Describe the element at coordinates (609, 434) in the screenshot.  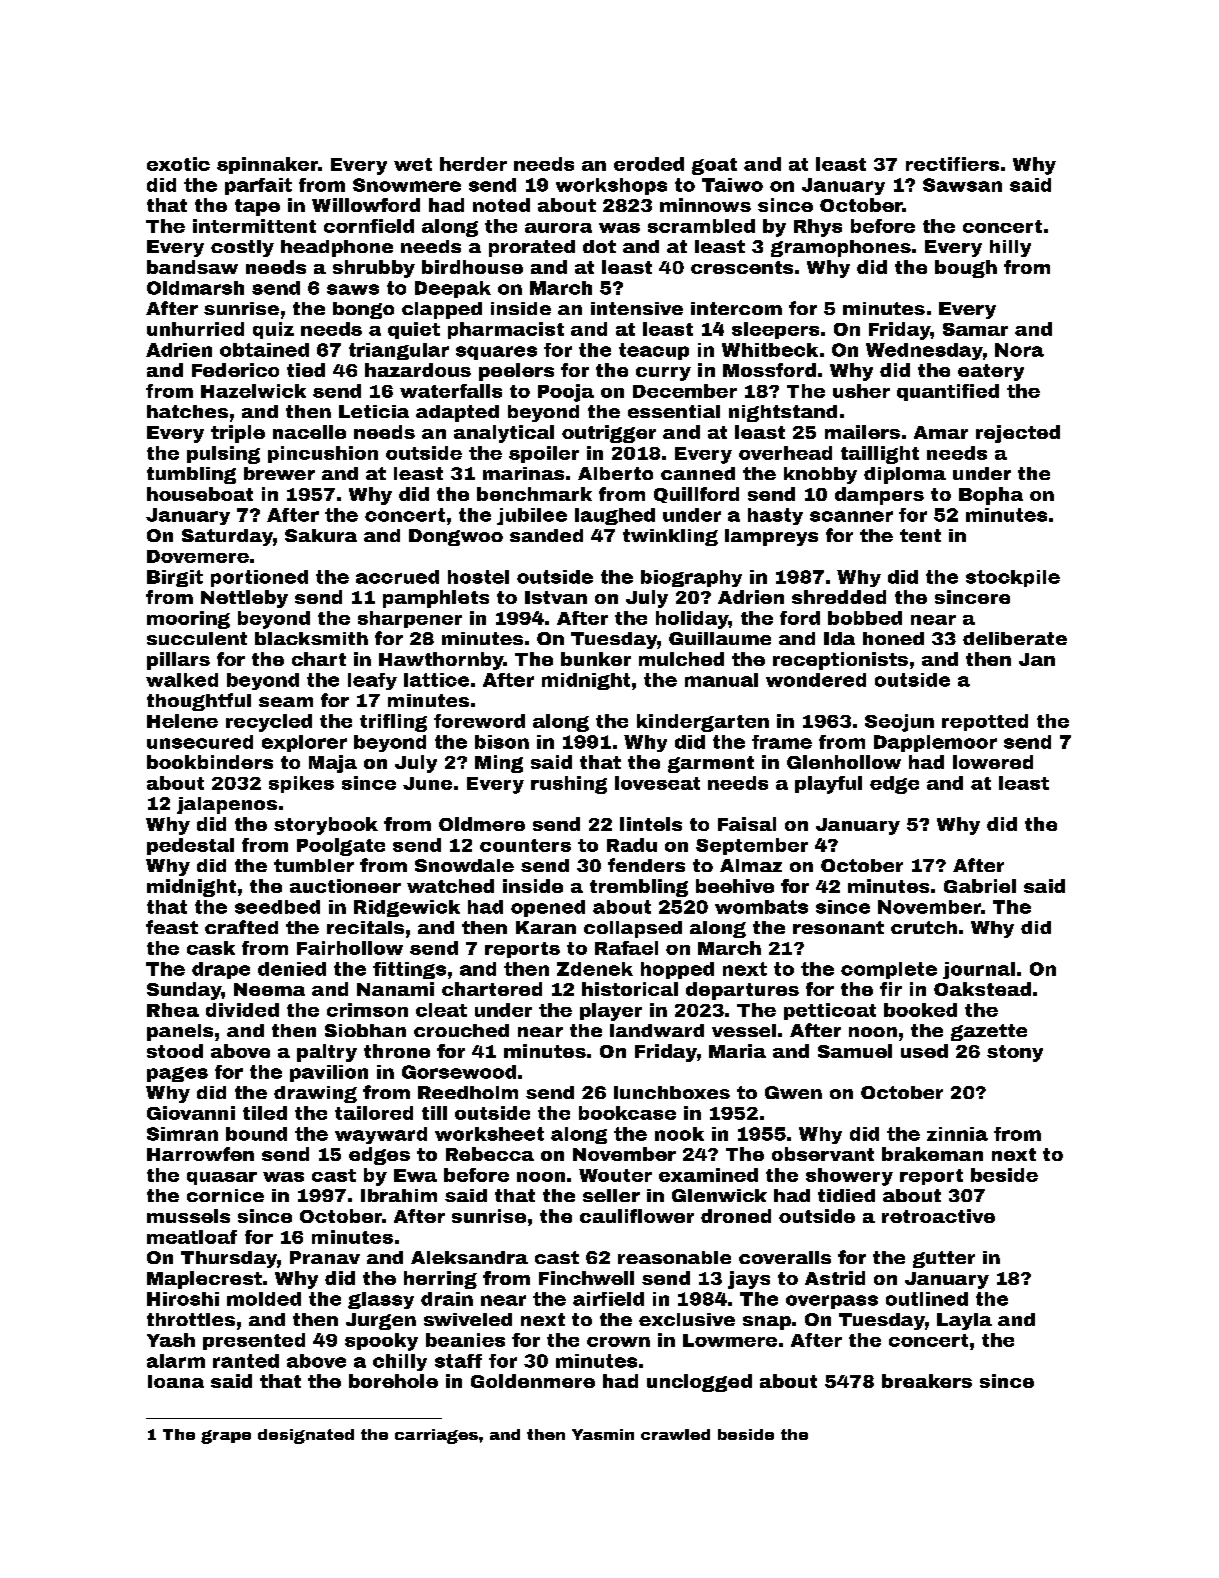
I see `outrigger` at that location.
